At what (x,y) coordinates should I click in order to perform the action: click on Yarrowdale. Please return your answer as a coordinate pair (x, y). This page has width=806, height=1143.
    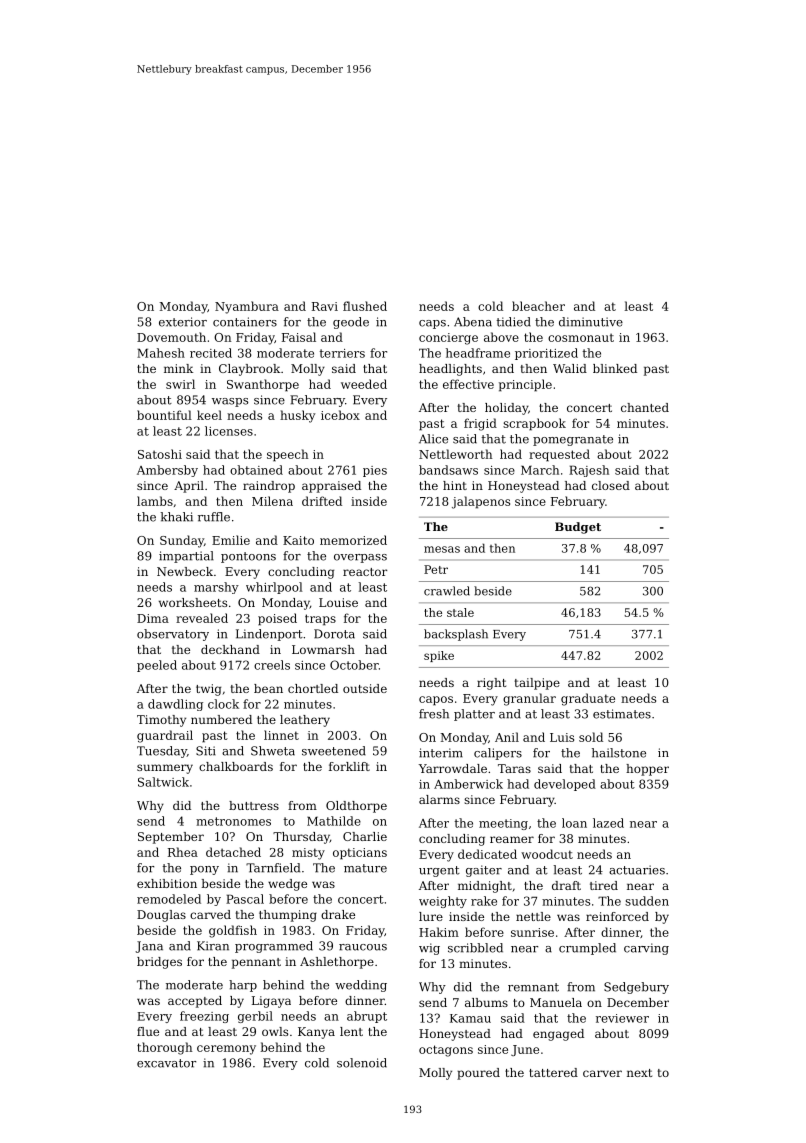
    Looking at the image, I should click on (453, 768).
